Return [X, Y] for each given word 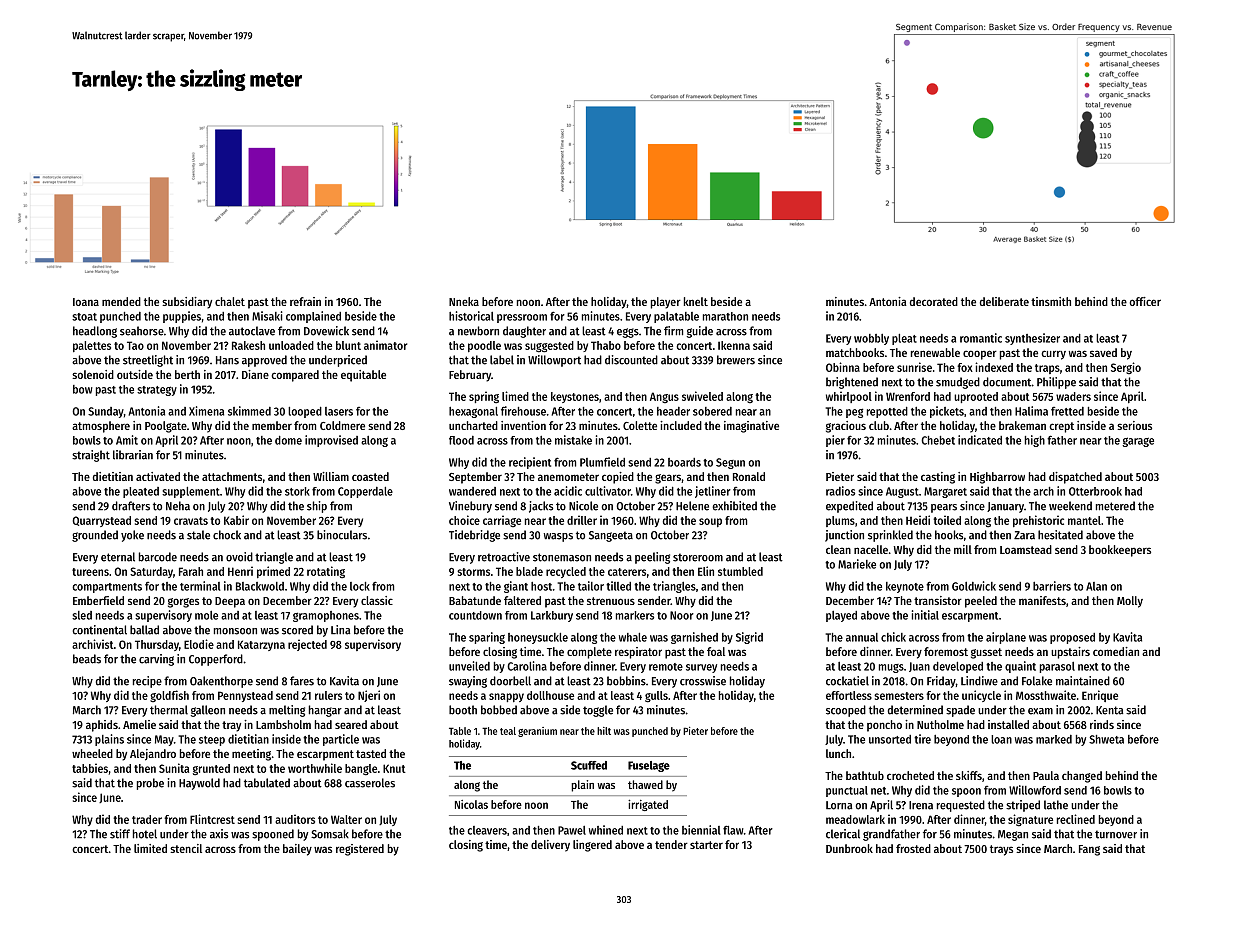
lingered [592, 846]
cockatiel [847, 681]
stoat [84, 317]
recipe [147, 682]
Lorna [839, 805]
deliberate [1004, 301]
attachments [232, 476]
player [666, 303]
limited [150, 848]
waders [1073, 396]
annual [862, 637]
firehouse [523, 411]
